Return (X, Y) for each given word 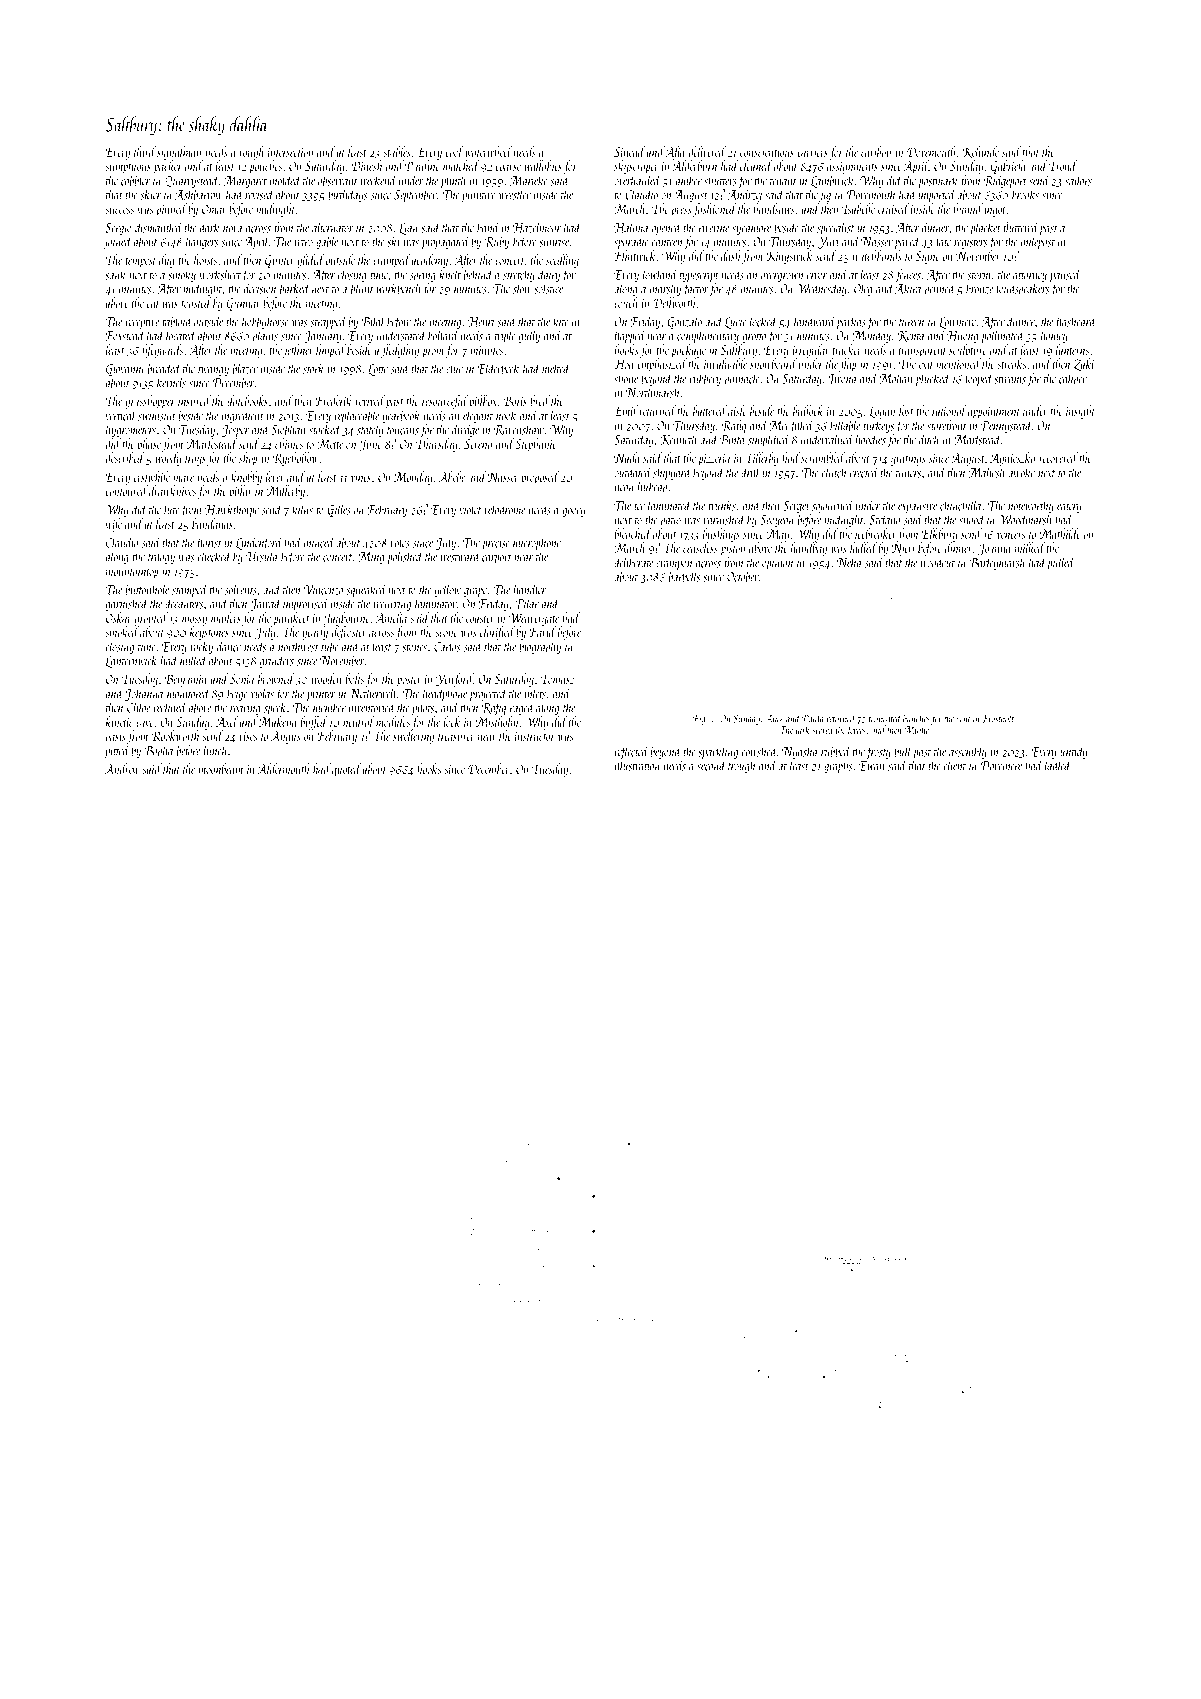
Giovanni (125, 370)
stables (396, 151)
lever (275, 476)
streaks (1011, 363)
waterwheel (488, 151)
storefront (947, 426)
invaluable (725, 363)
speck (275, 708)
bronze (979, 288)
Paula (812, 718)
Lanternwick (131, 661)
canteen (667, 243)
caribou (876, 151)
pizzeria (713, 460)
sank (115, 274)
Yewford (454, 680)
